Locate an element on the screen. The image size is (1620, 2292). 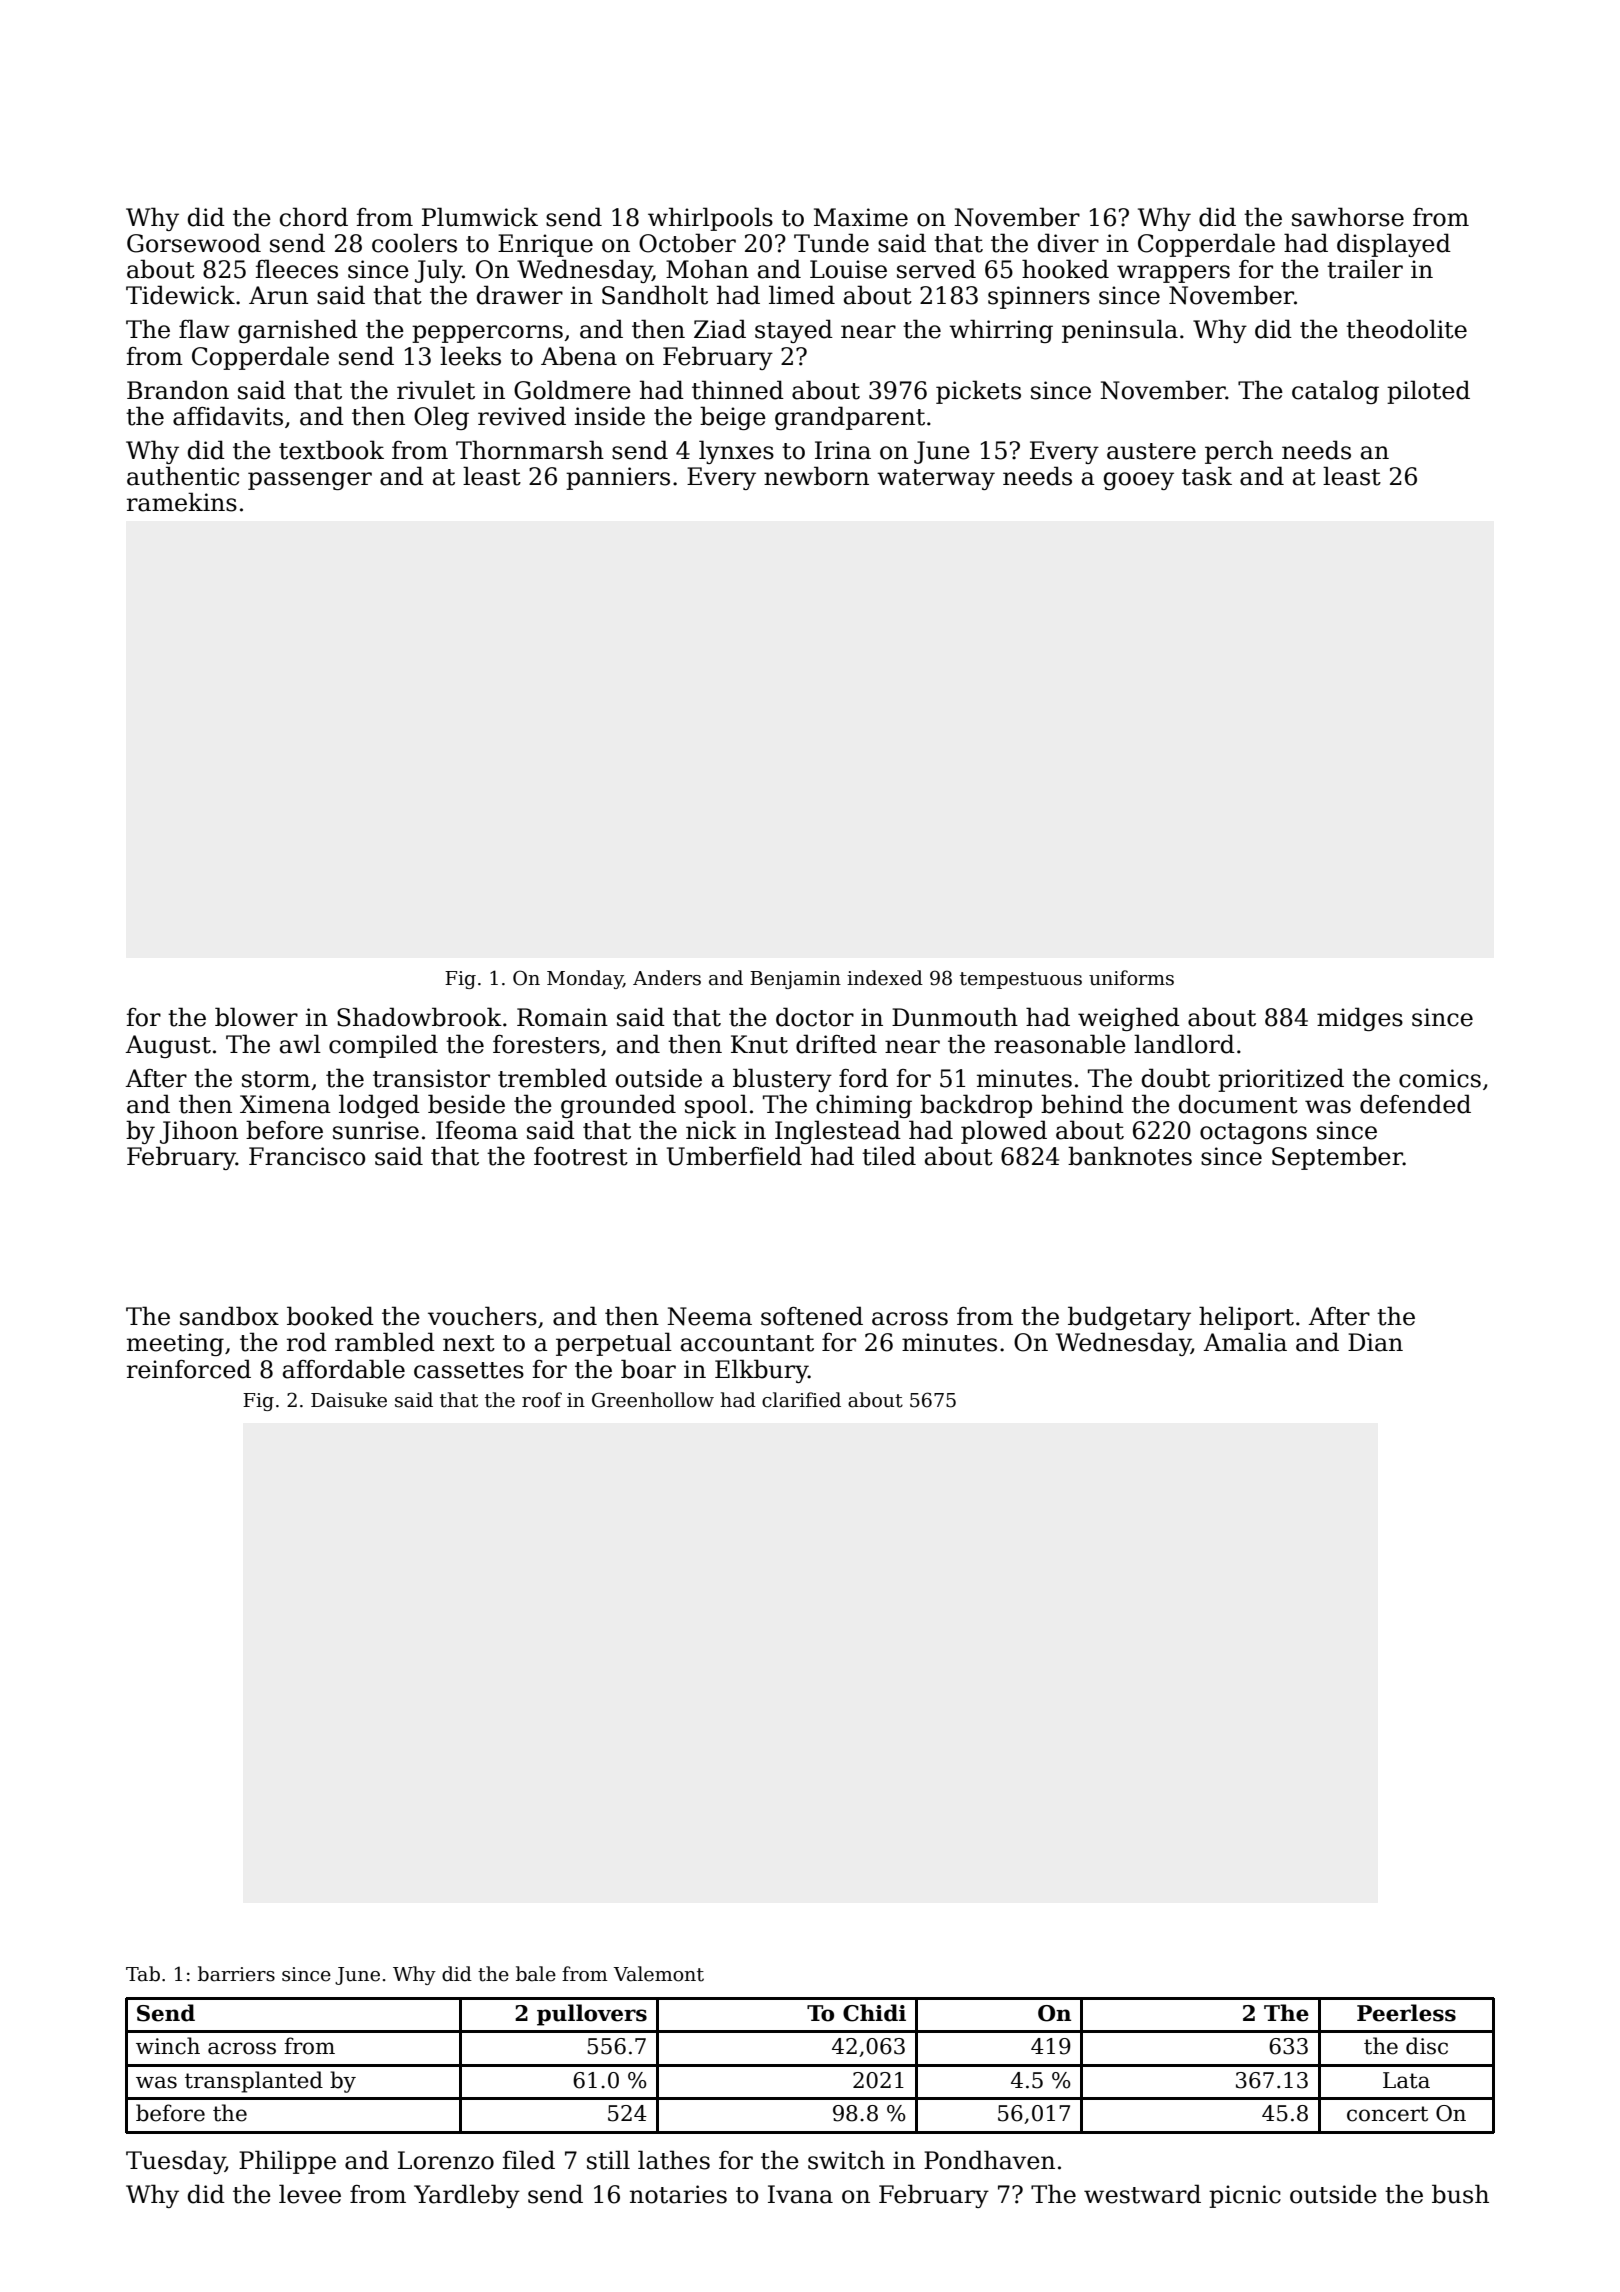
Tuesday is located at coordinates (175, 2162).
